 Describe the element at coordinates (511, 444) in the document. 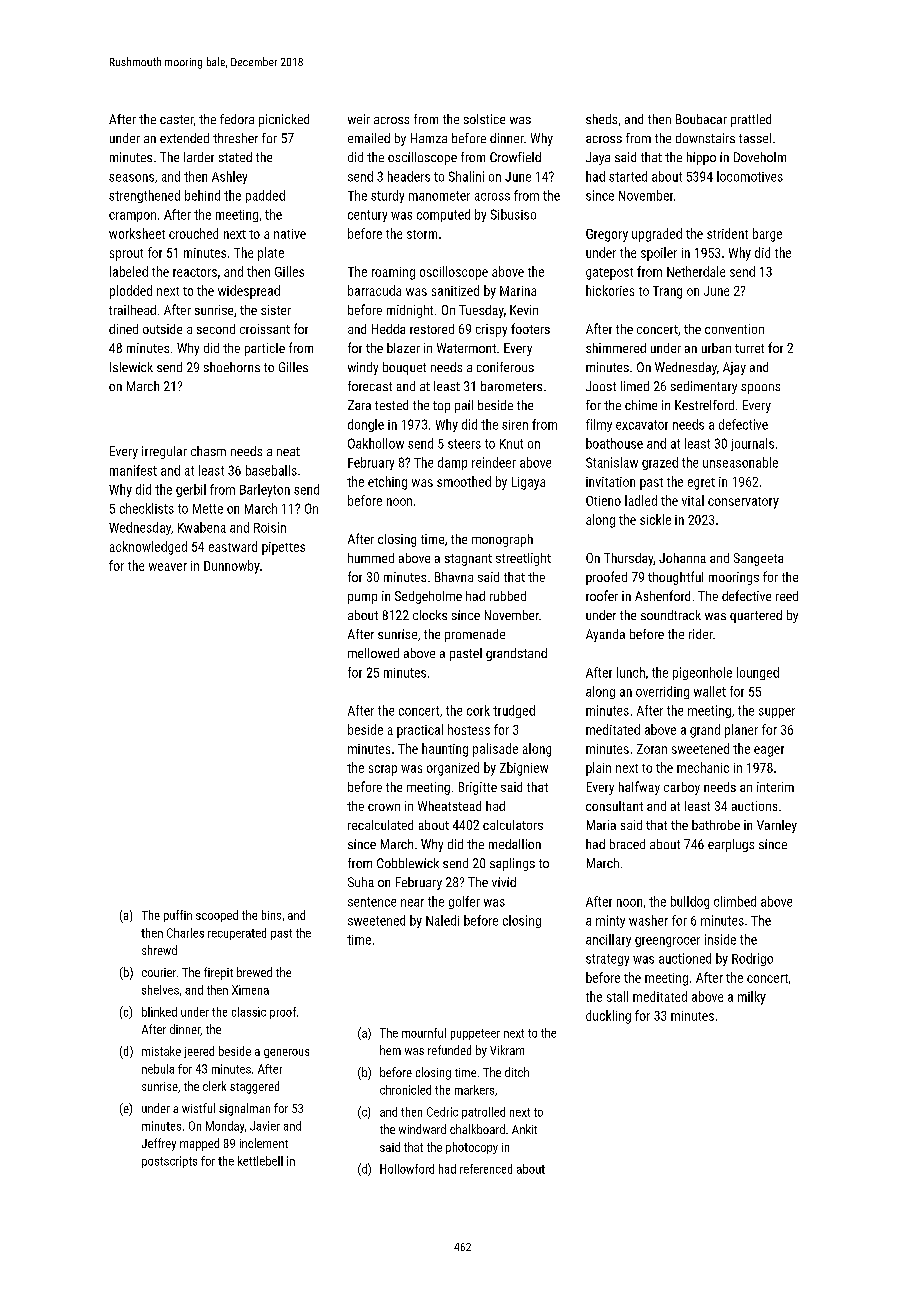

I see `Knut` at that location.
